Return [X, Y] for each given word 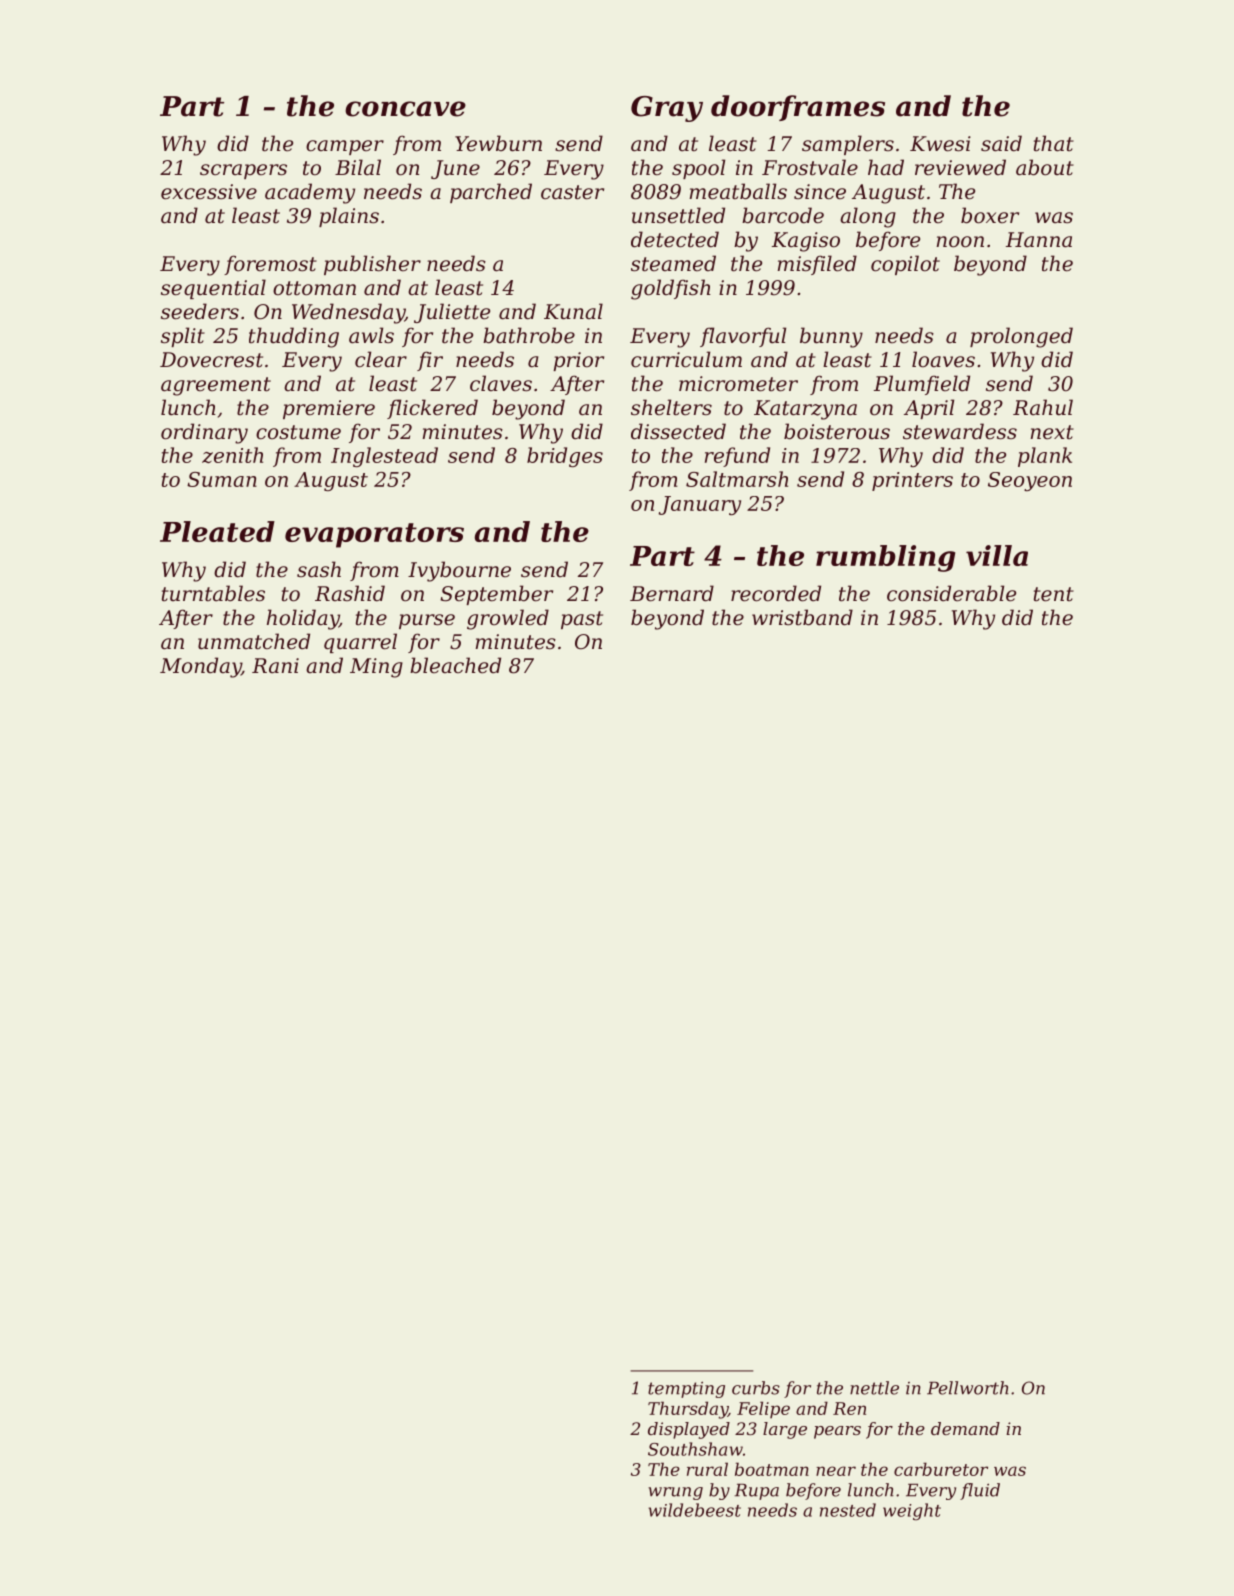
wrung [675, 1493]
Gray [667, 109]
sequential [213, 289]
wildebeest [695, 1510]
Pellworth [968, 1388]
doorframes [798, 108]
